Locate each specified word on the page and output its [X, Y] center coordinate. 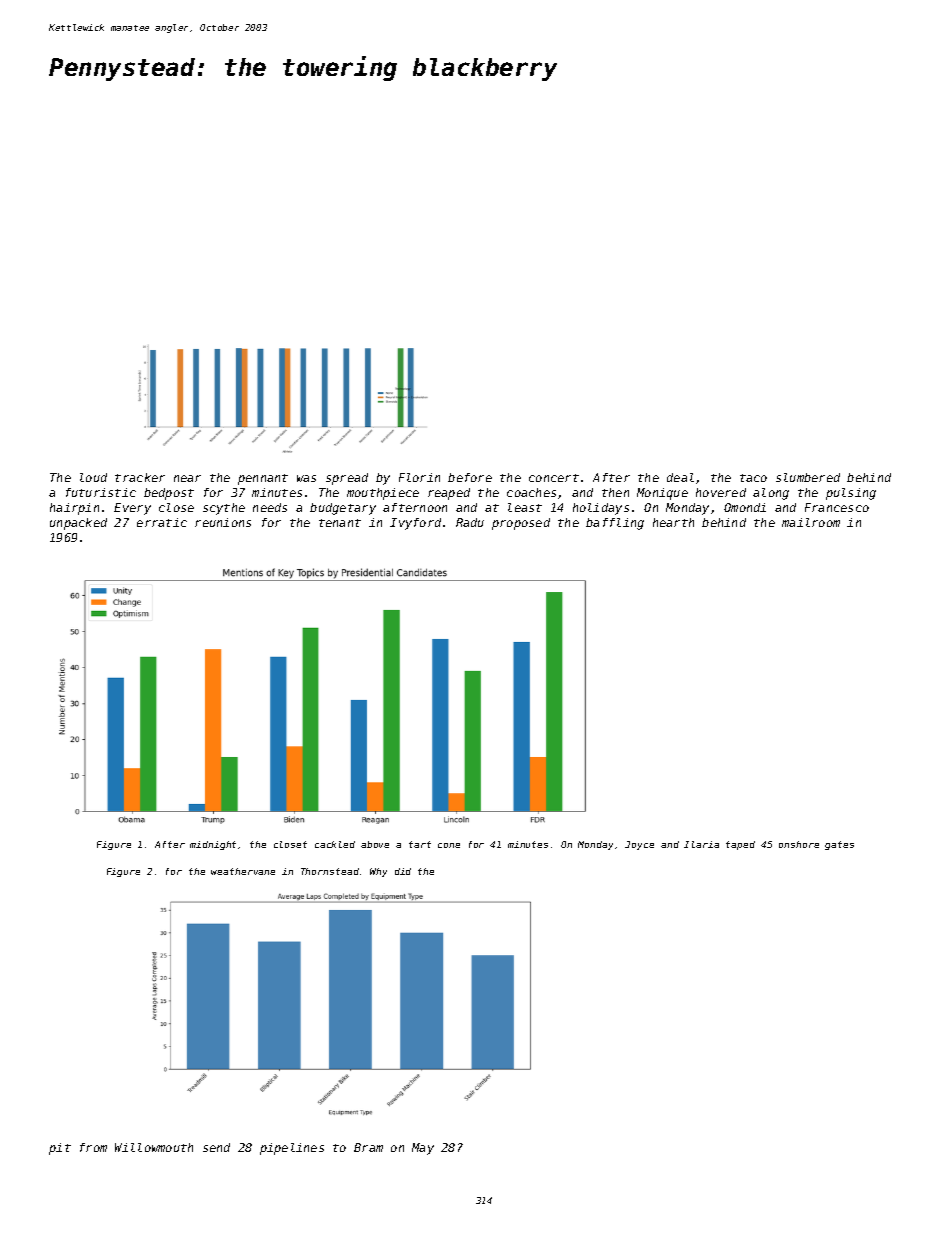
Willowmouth [154, 1147]
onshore [799, 844]
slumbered [808, 477]
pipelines [292, 1149]
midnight [213, 845]
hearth [673, 522]
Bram [368, 1147]
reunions [223, 522]
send [216, 1147]
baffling [615, 524]
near [187, 478]
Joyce [639, 845]
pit [60, 1149]
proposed [521, 524]
